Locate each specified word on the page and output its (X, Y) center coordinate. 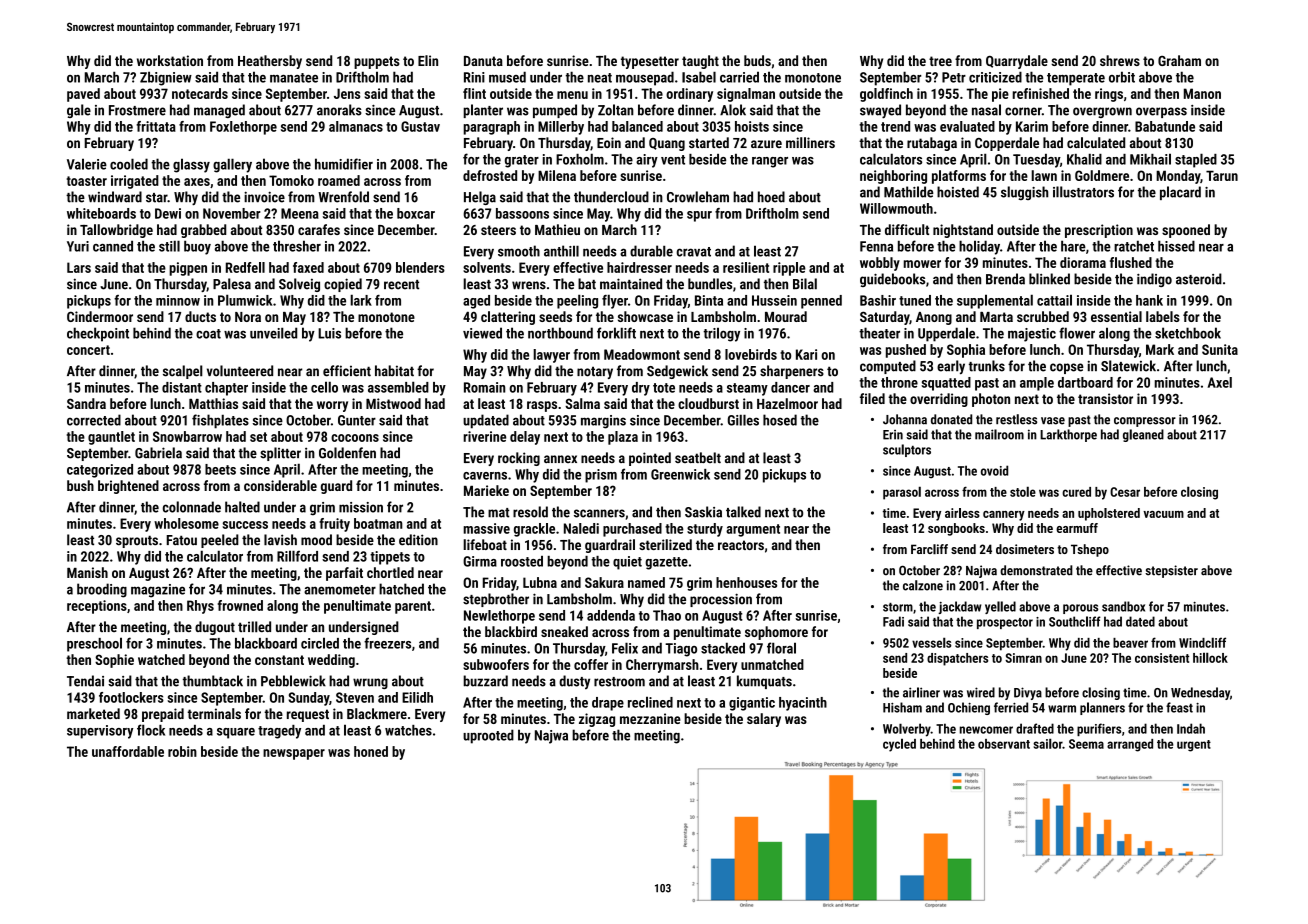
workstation (170, 60)
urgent (1194, 746)
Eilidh (417, 697)
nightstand (963, 231)
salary (764, 720)
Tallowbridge (116, 231)
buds (757, 60)
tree (940, 61)
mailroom (999, 434)
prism (601, 476)
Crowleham (698, 197)
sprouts (137, 541)
